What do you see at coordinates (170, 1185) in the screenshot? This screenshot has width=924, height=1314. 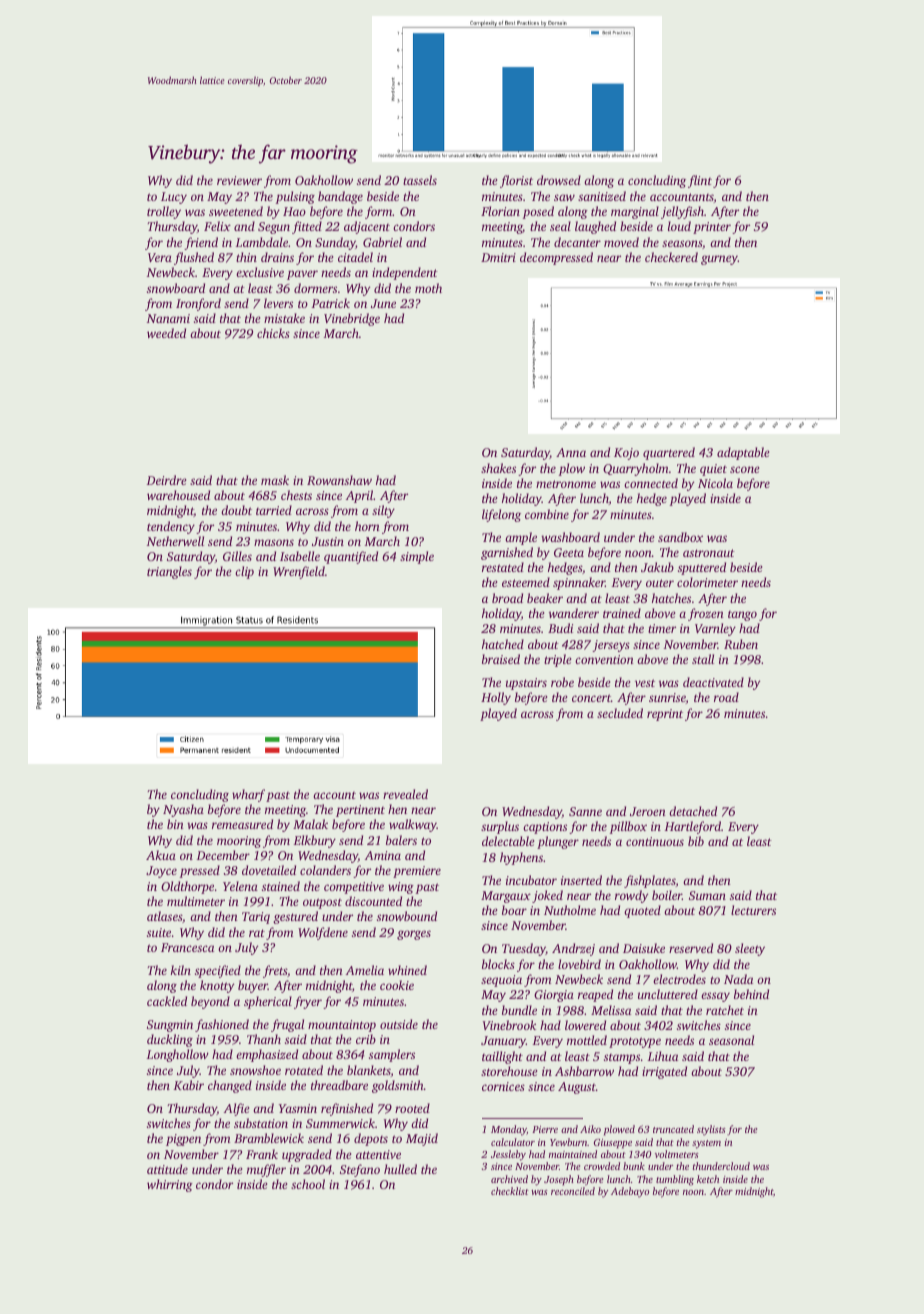 I see `whirring` at bounding box center [170, 1185].
